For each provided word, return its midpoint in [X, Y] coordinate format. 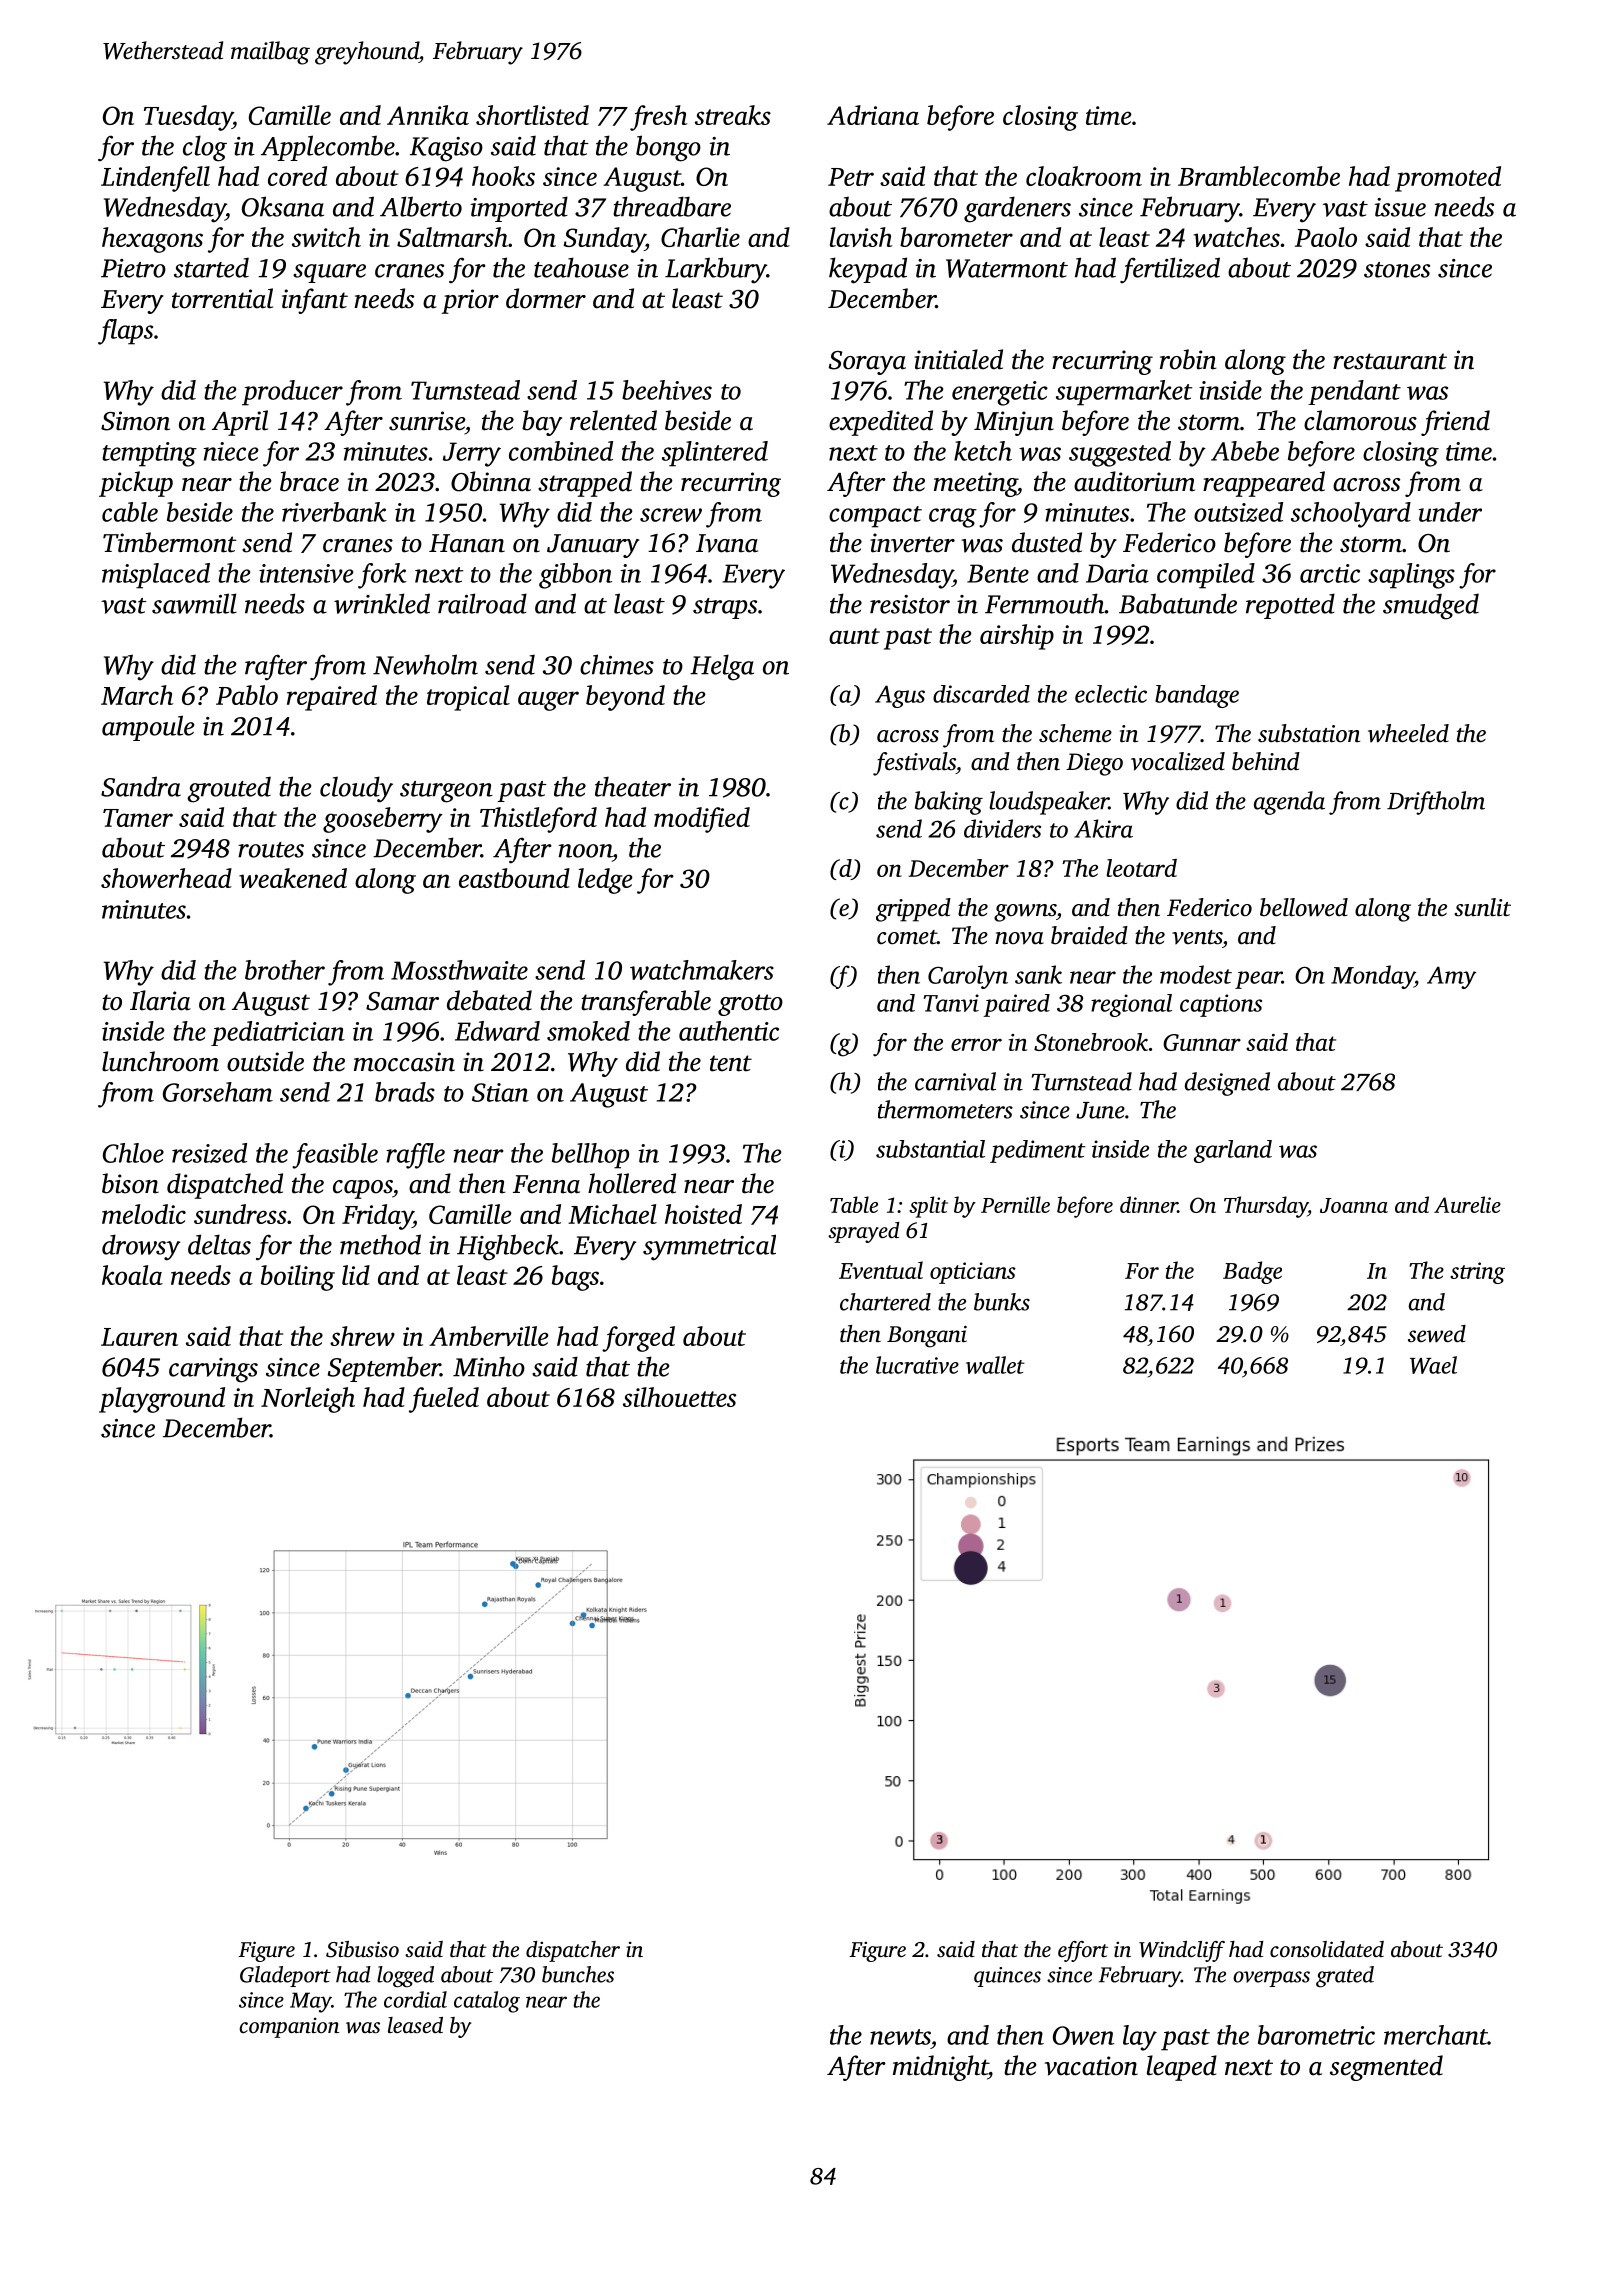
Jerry [472, 454]
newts [900, 2037]
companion [289, 2027]
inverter [912, 543]
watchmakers [702, 970]
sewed [1437, 1334]
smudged [1431, 606]
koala [132, 1275]
